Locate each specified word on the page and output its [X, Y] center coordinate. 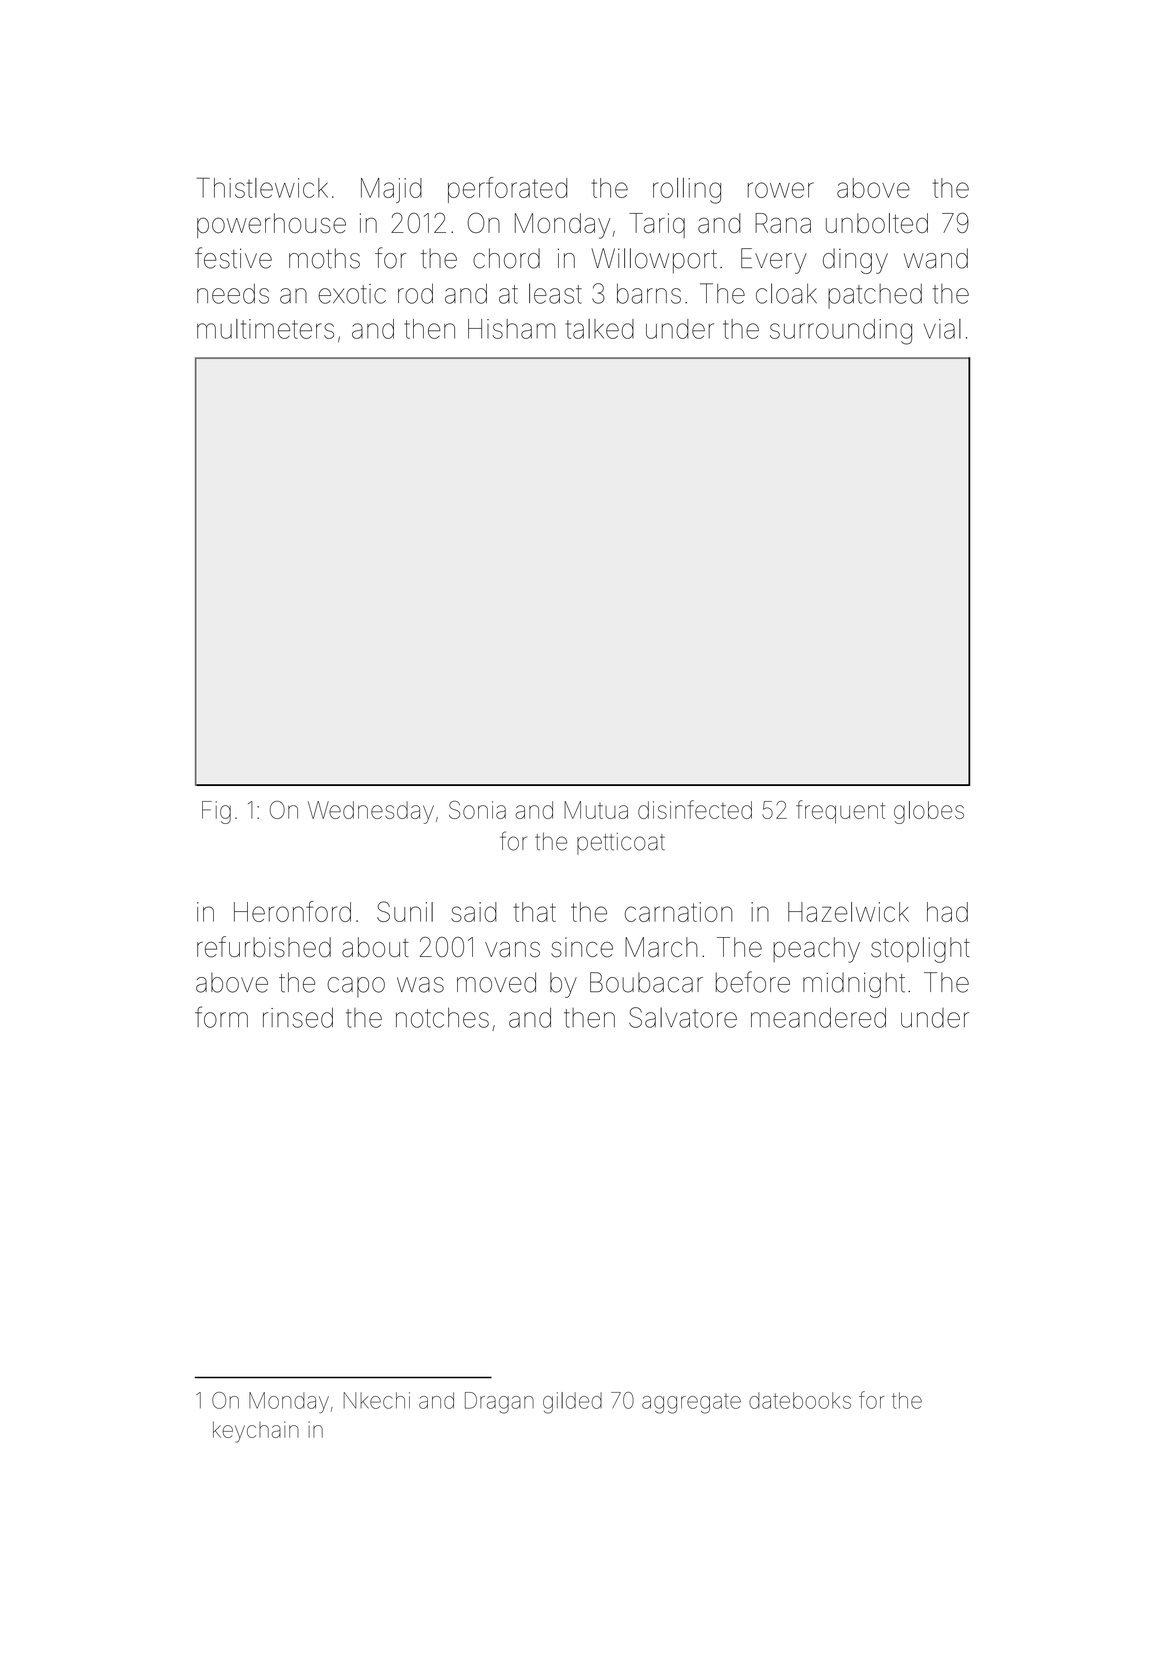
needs [233, 293]
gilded [572, 1403]
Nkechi [377, 1400]
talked [600, 329]
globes [929, 812]
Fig [216, 812]
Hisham [511, 329]
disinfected [695, 809]
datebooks [800, 1400]
